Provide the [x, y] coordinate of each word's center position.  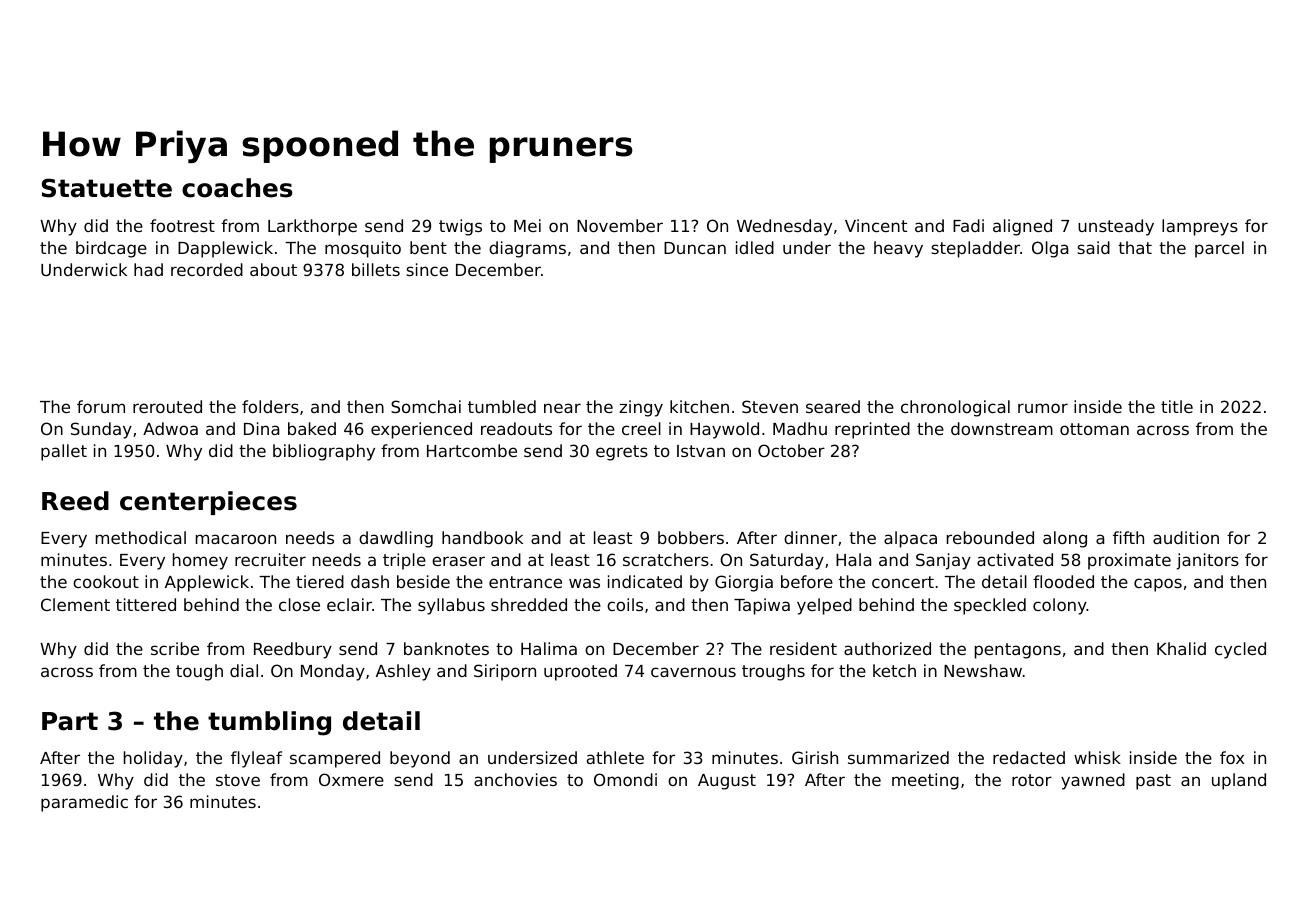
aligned [1022, 227]
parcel [1219, 249]
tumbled [502, 406]
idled [755, 247]
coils [625, 604]
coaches [237, 188]
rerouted [167, 406]
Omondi [625, 779]
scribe [175, 648]
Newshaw [983, 670]
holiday [153, 759]
